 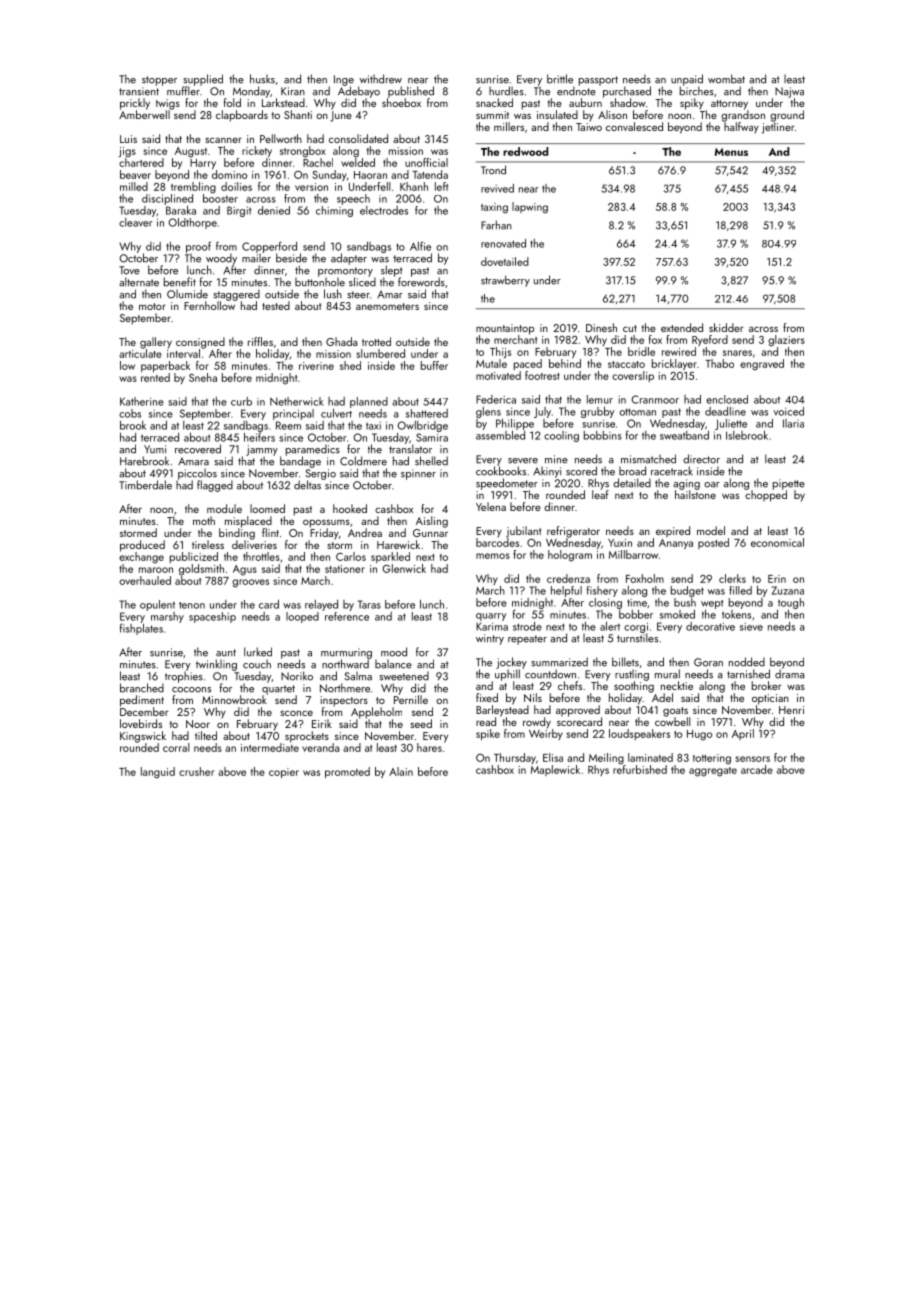 What do you see at coordinates (713, 772) in the screenshot?
I see `aggregate` at bounding box center [713, 772].
